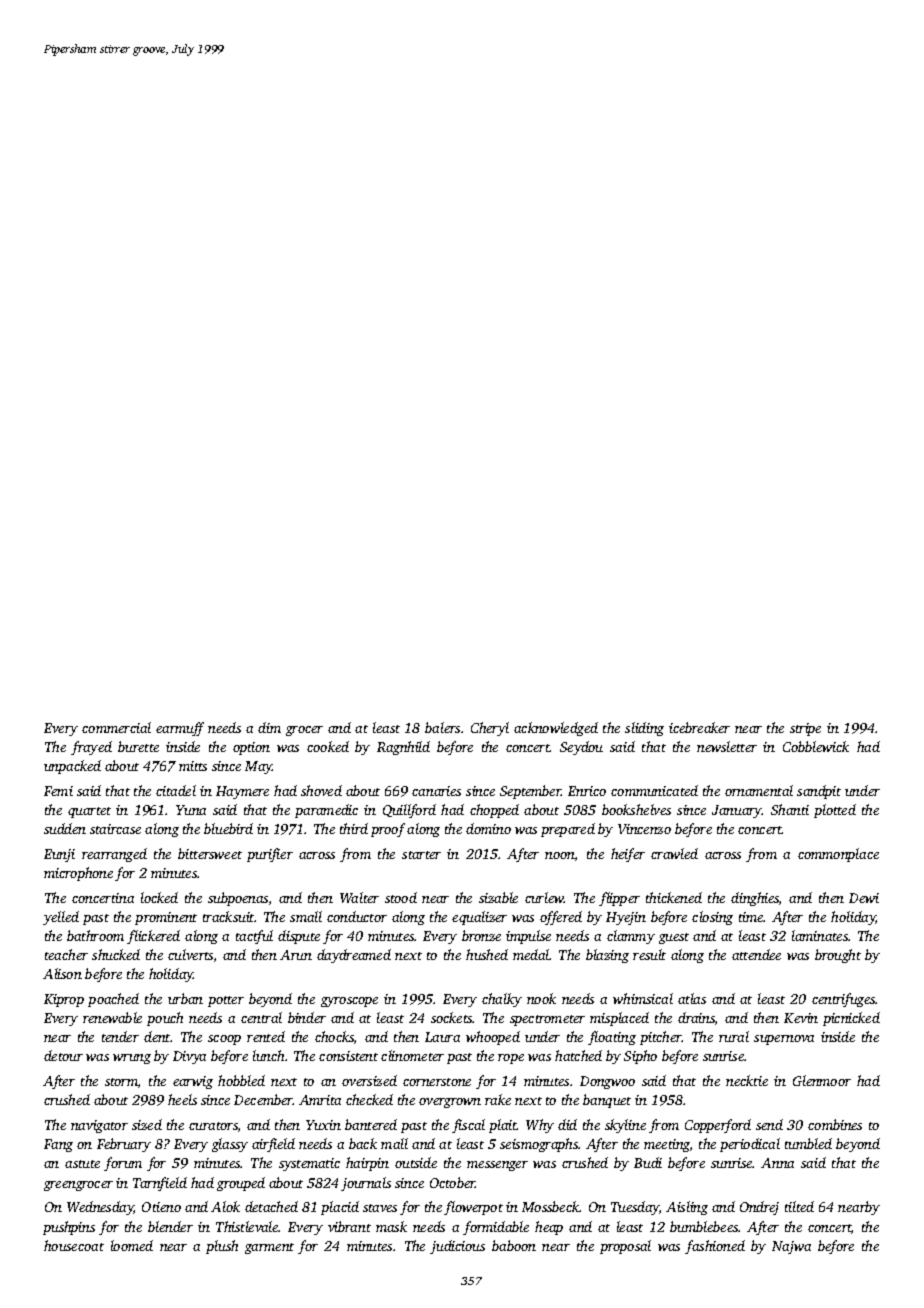 This screenshot has width=924, height=1308. I want to click on astute, so click(82, 1164).
